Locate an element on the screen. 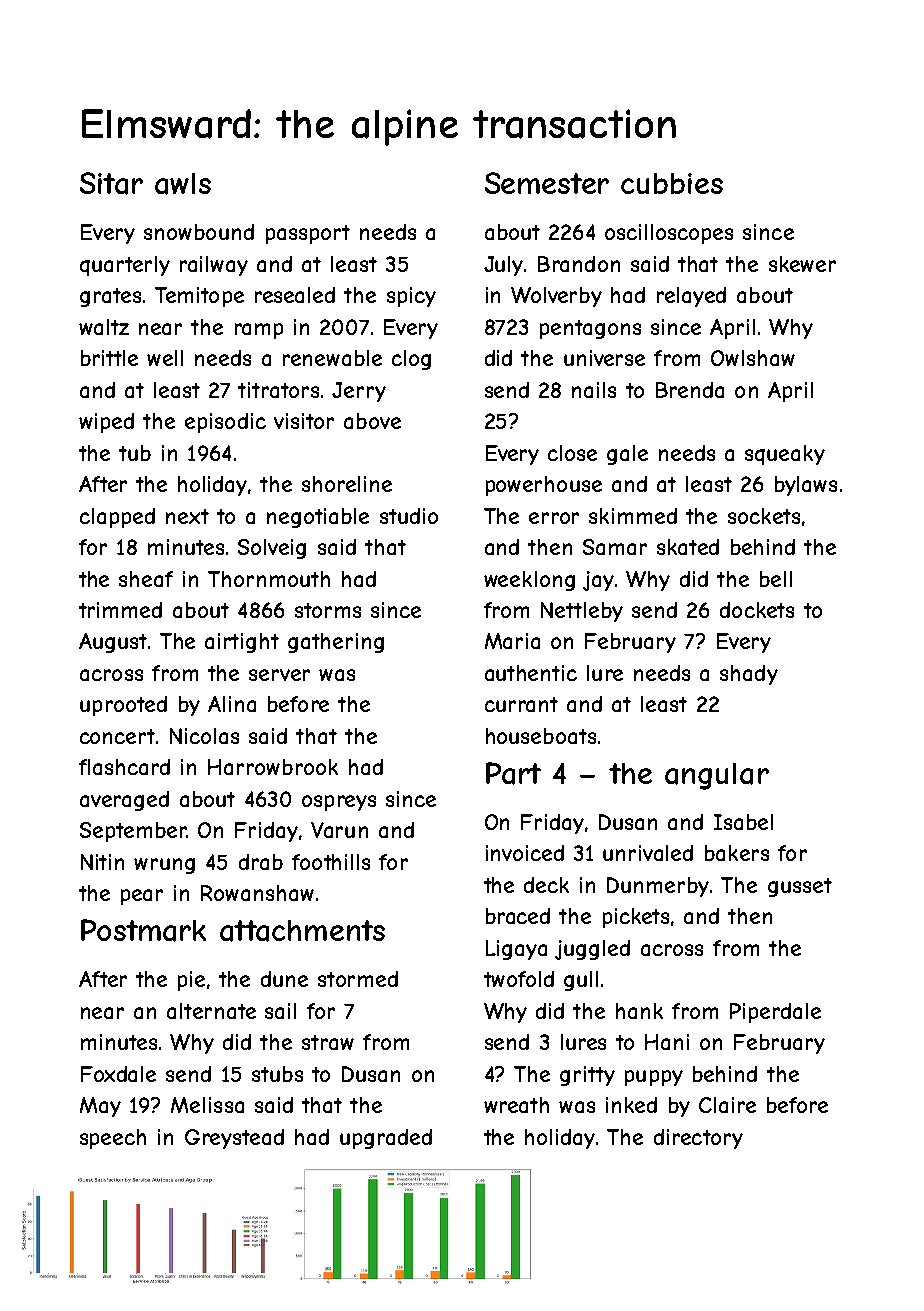 The width and height of the screenshot is (924, 1311). cubbies is located at coordinates (672, 183).
